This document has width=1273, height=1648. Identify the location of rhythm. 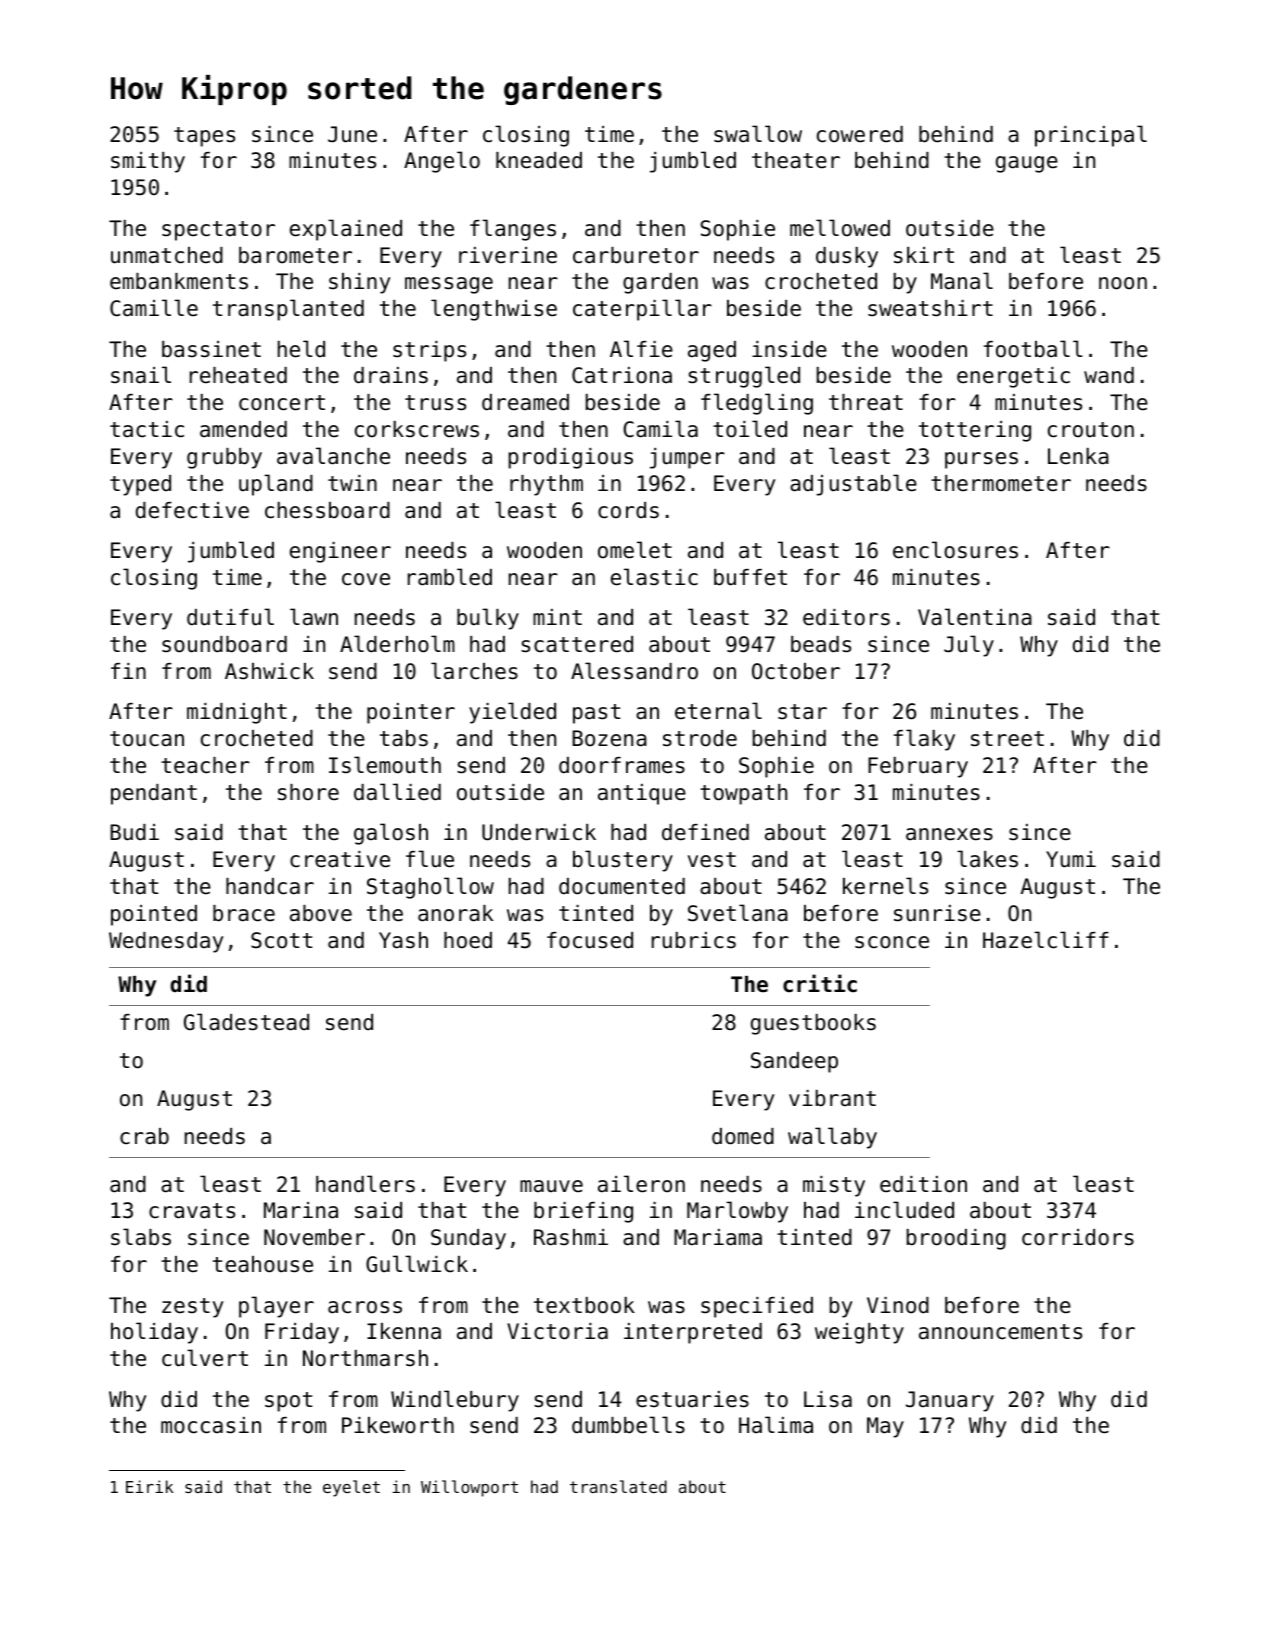
(546, 485).
